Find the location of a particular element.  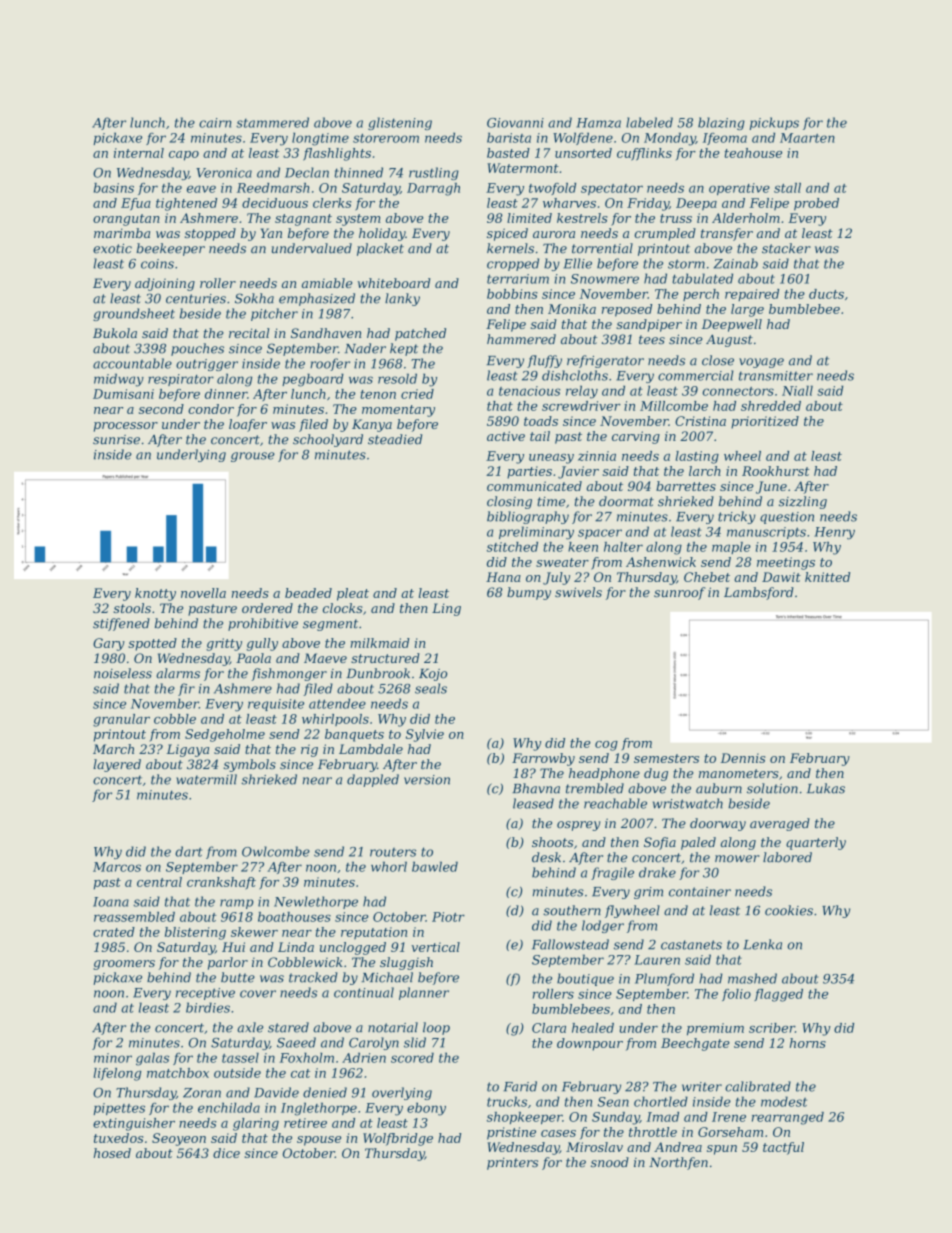

Sedgeholme is located at coordinates (225, 735).
